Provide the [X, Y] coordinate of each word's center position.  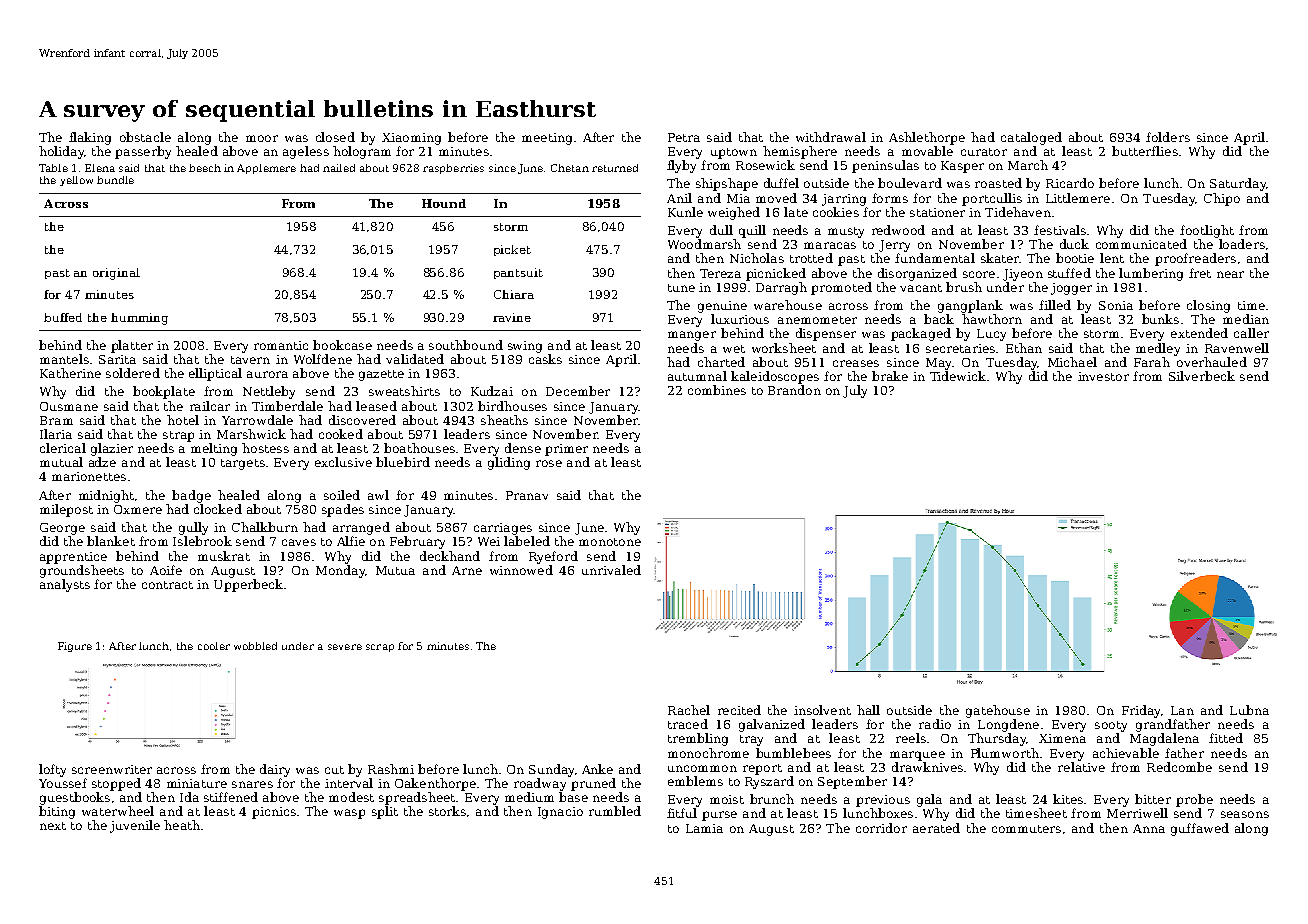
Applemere [266, 169]
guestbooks [75, 798]
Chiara [514, 294]
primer [566, 450]
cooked [341, 434]
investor [1103, 376]
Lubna [1249, 710]
